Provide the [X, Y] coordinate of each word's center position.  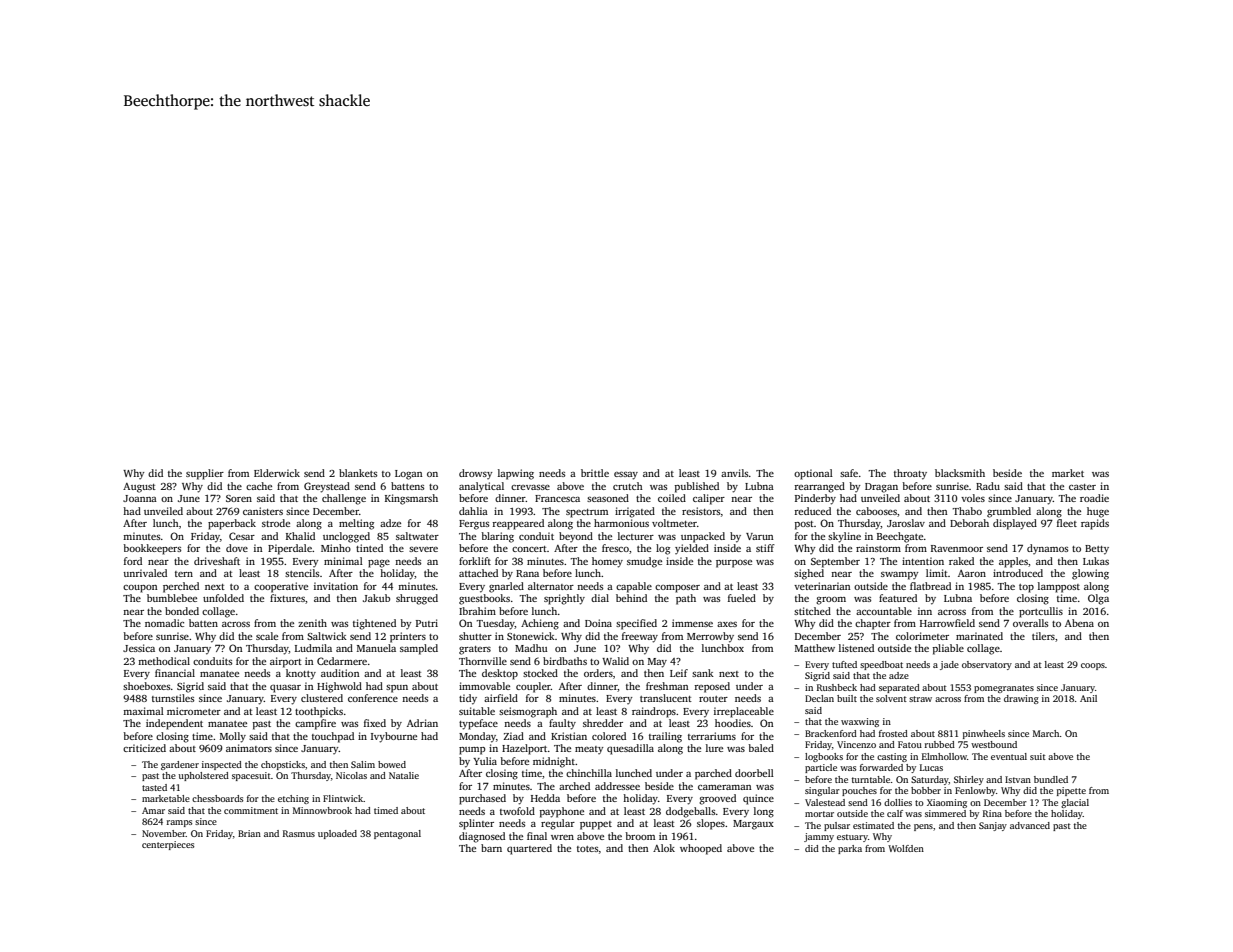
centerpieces [168, 845]
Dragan [881, 488]
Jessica [139, 648]
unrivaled [145, 573]
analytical [481, 487]
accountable [884, 611]
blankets [358, 473]
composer [677, 589]
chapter [873, 624]
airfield [501, 698]
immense [692, 623]
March [1046, 733]
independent [174, 724]
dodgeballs [691, 812]
